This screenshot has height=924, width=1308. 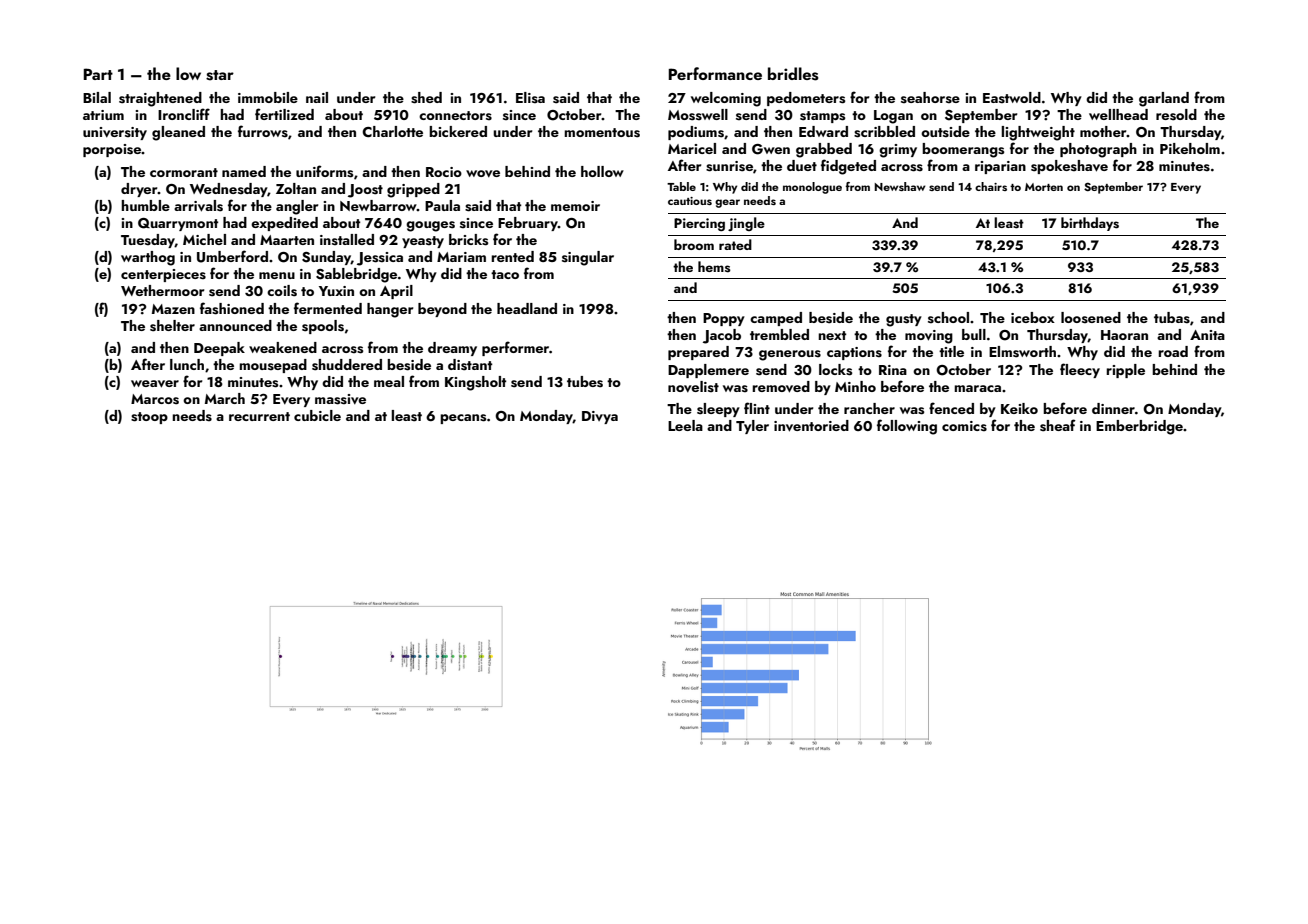 What do you see at coordinates (149, 418) in the screenshot?
I see `stoop` at bounding box center [149, 418].
